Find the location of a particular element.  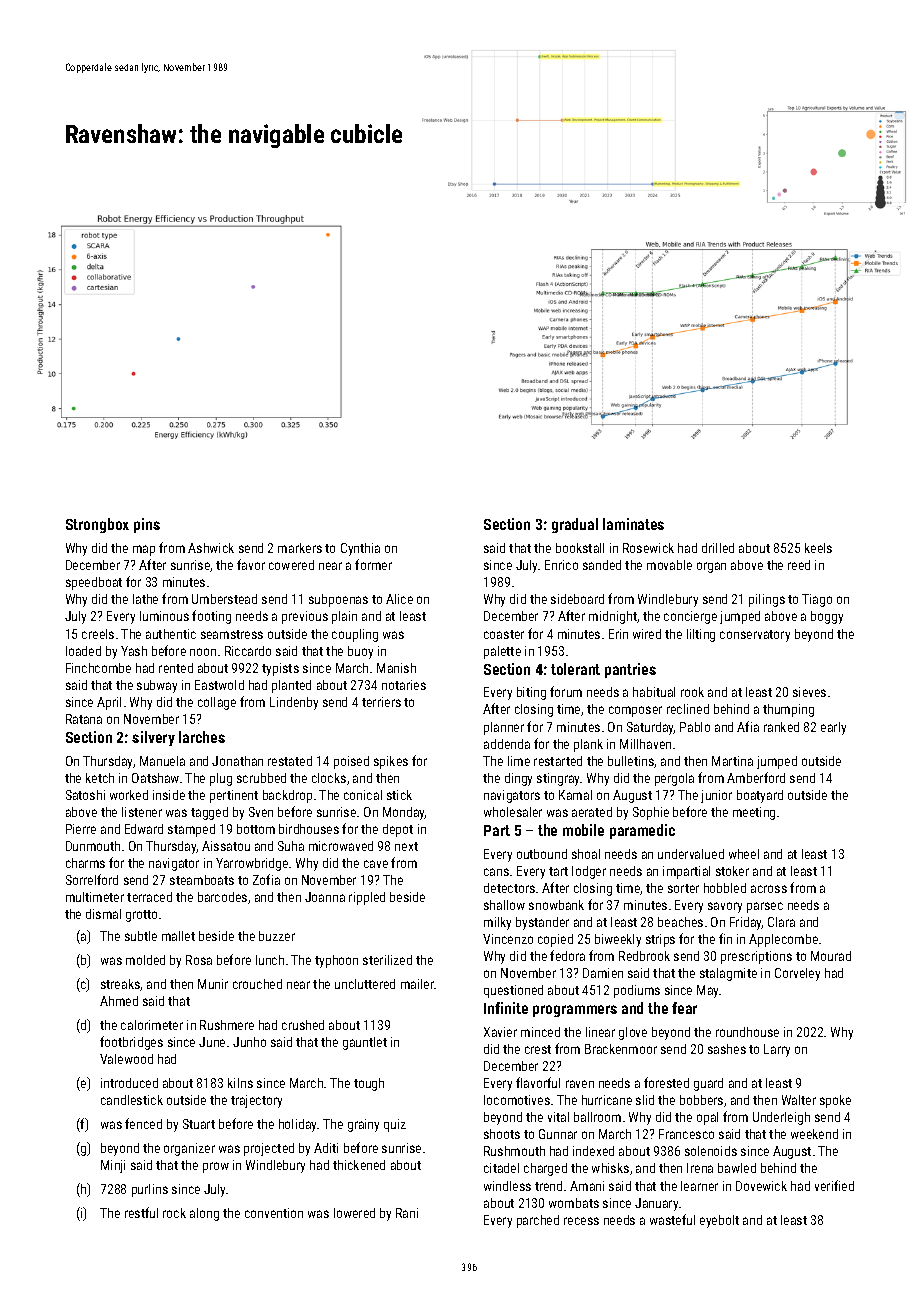

coaster is located at coordinates (504, 634).
